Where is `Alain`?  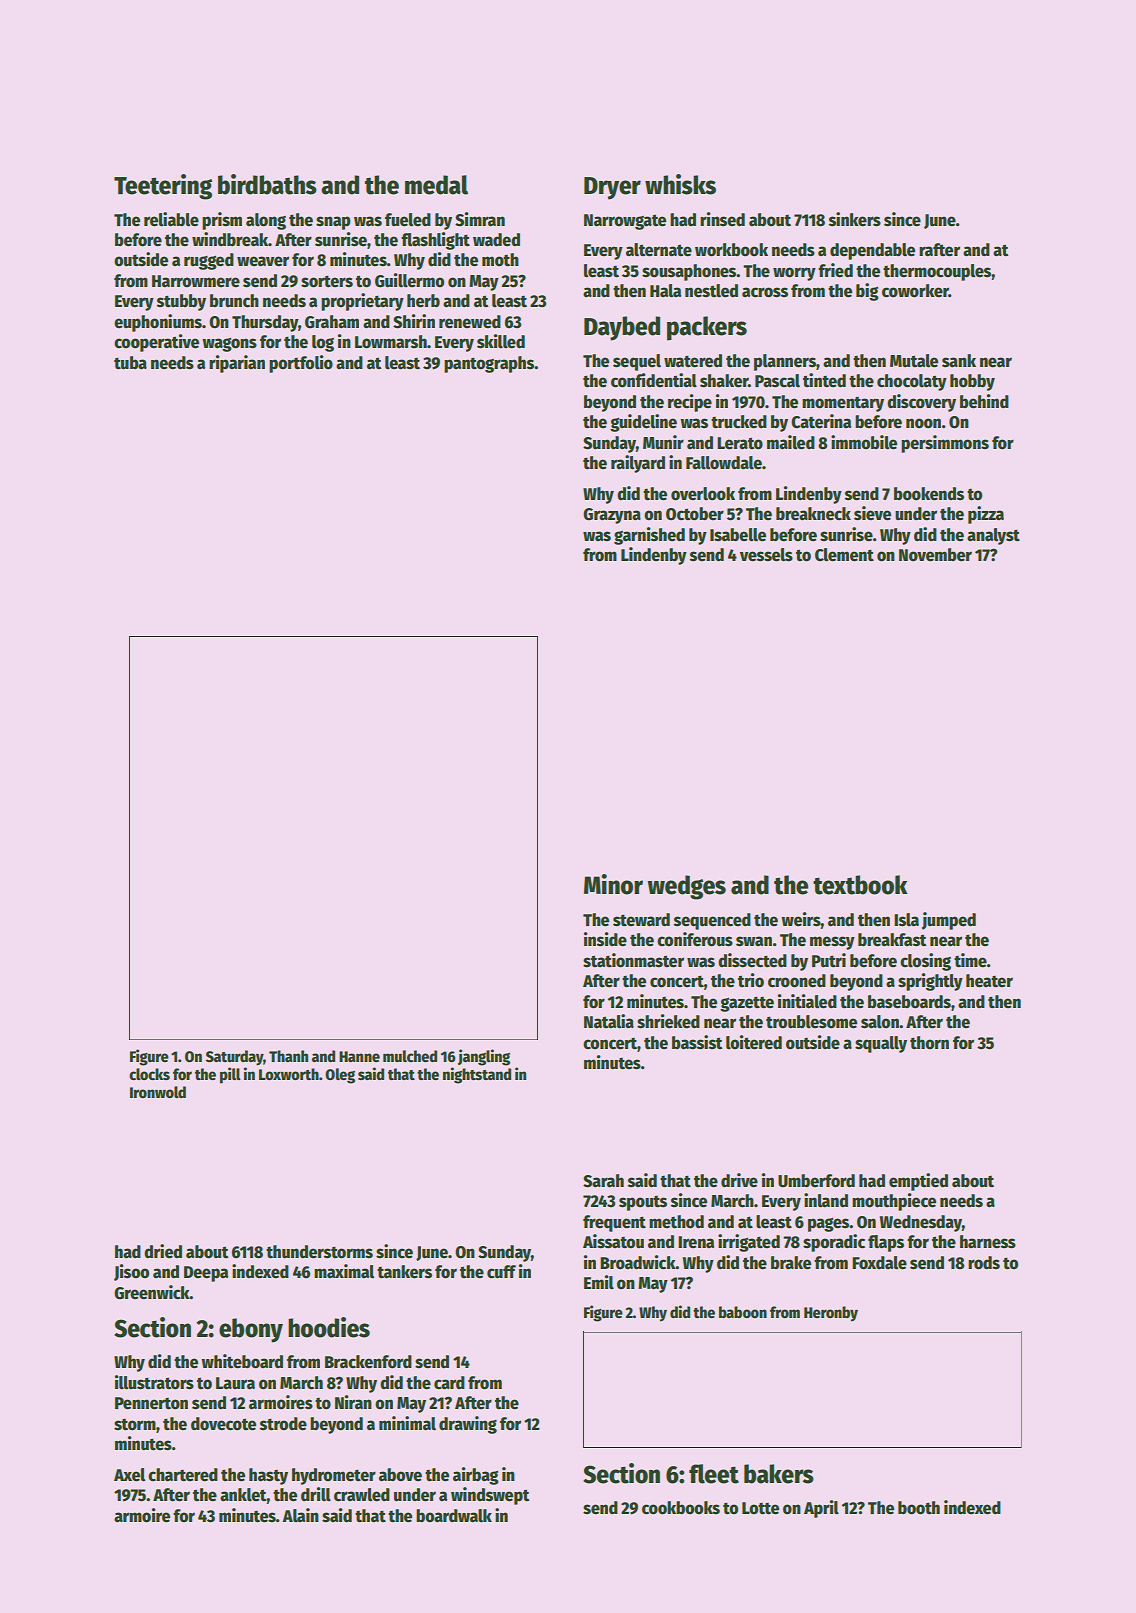 Alain is located at coordinates (300, 1515).
